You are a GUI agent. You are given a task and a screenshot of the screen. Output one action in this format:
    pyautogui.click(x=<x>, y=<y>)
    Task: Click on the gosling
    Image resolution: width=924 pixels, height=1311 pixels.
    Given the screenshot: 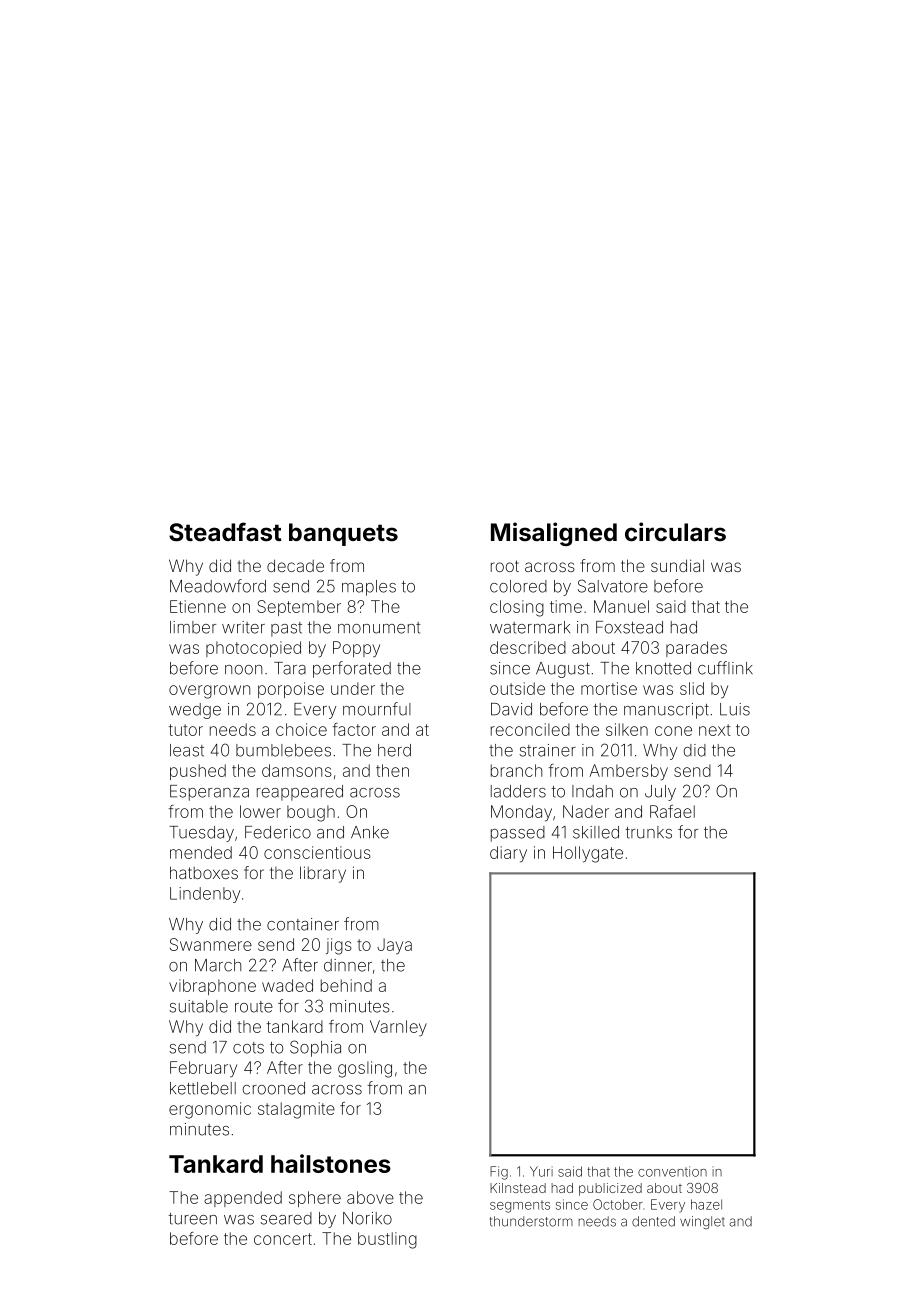 What is the action you would take?
    pyautogui.click(x=365, y=1069)
